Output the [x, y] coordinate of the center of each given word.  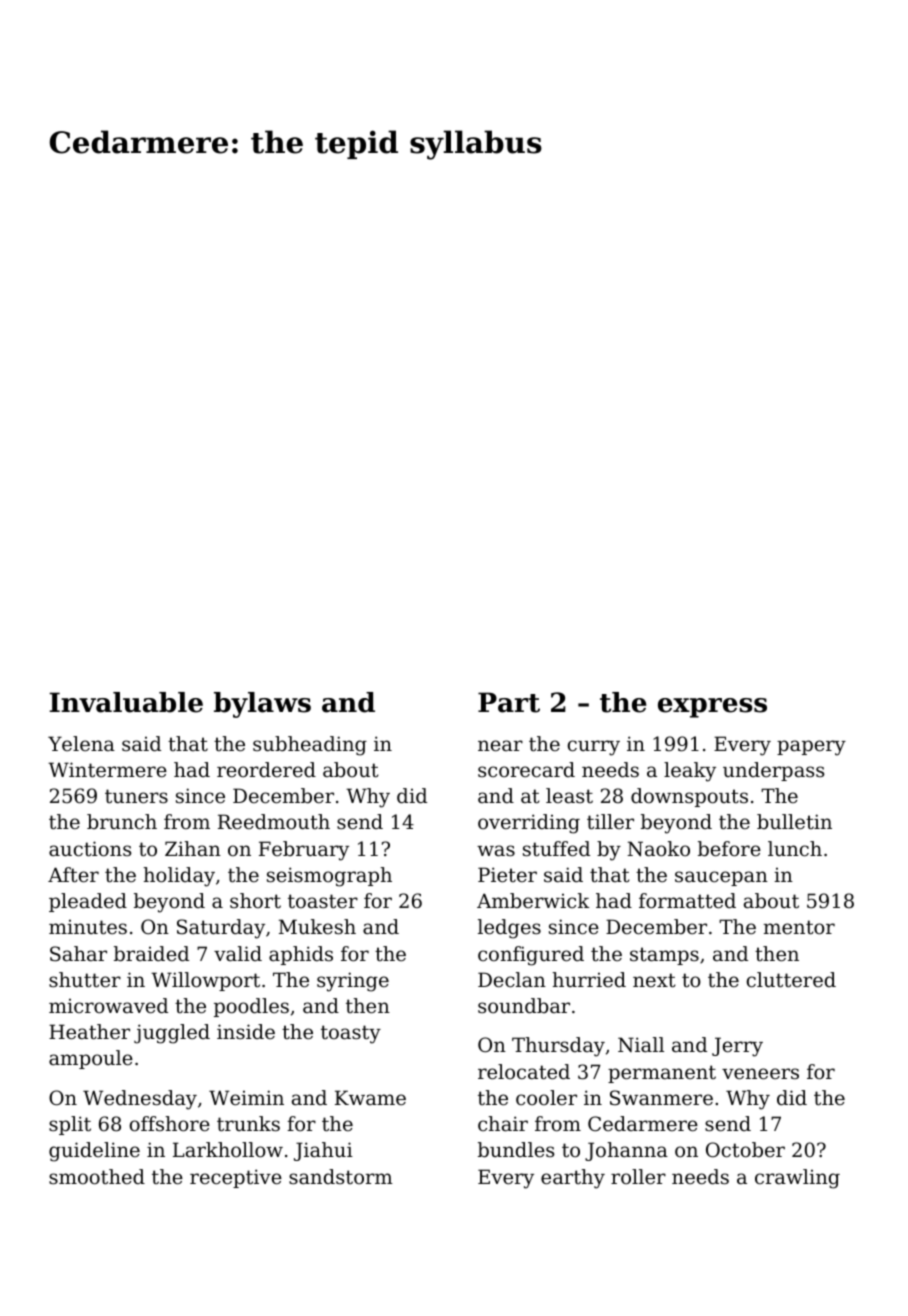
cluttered [791, 980]
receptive [236, 1178]
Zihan [193, 849]
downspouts [689, 797]
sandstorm [341, 1177]
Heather [89, 1032]
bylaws [262, 705]
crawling [797, 1179]
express [712, 708]
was [496, 851]
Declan [512, 980]
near [500, 746]
